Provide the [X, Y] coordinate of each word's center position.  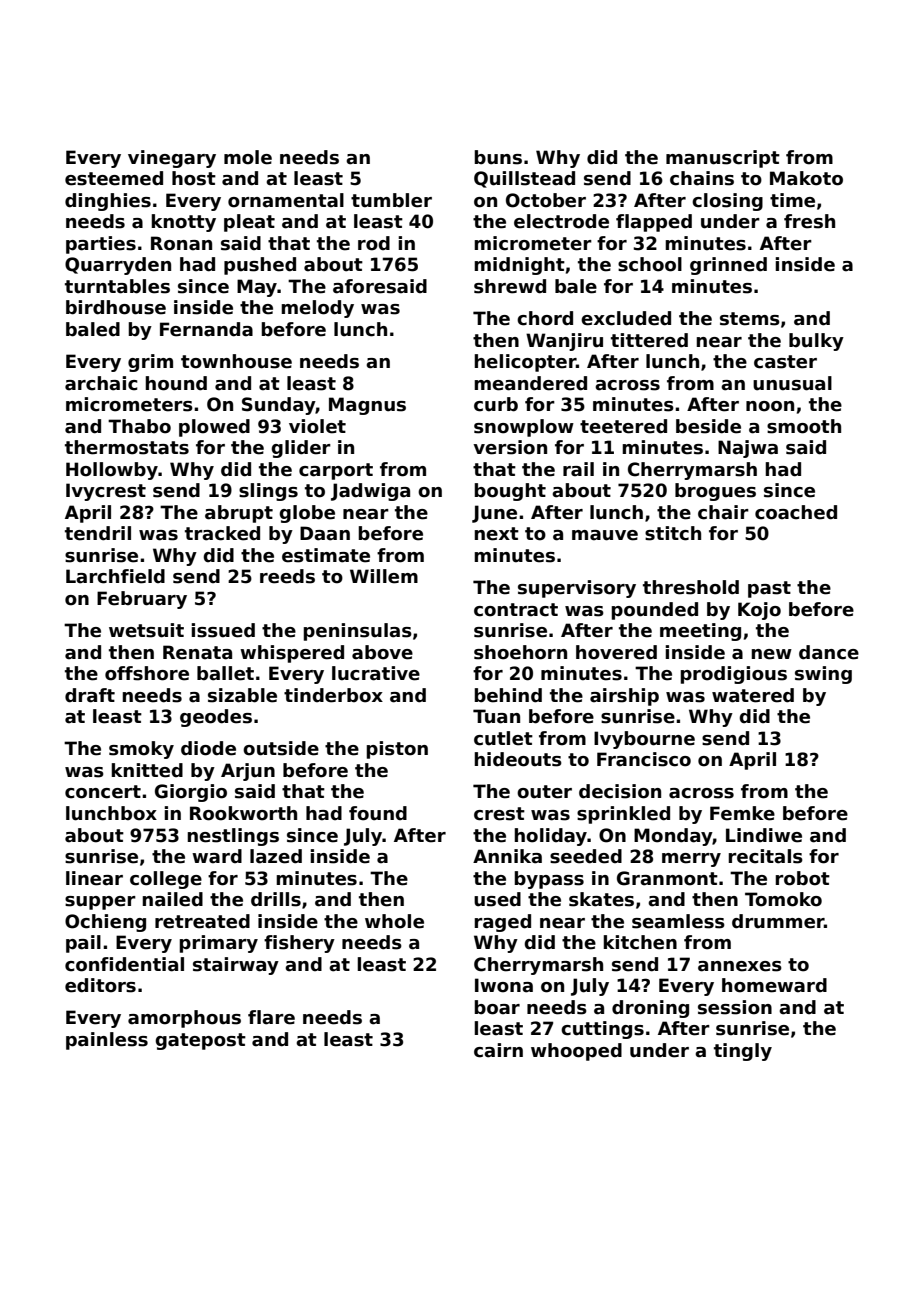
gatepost [200, 1041]
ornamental [286, 200]
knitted [147, 770]
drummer [778, 921]
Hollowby [112, 471]
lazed [276, 856]
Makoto [806, 178]
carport [336, 471]
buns [498, 157]
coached [796, 512]
